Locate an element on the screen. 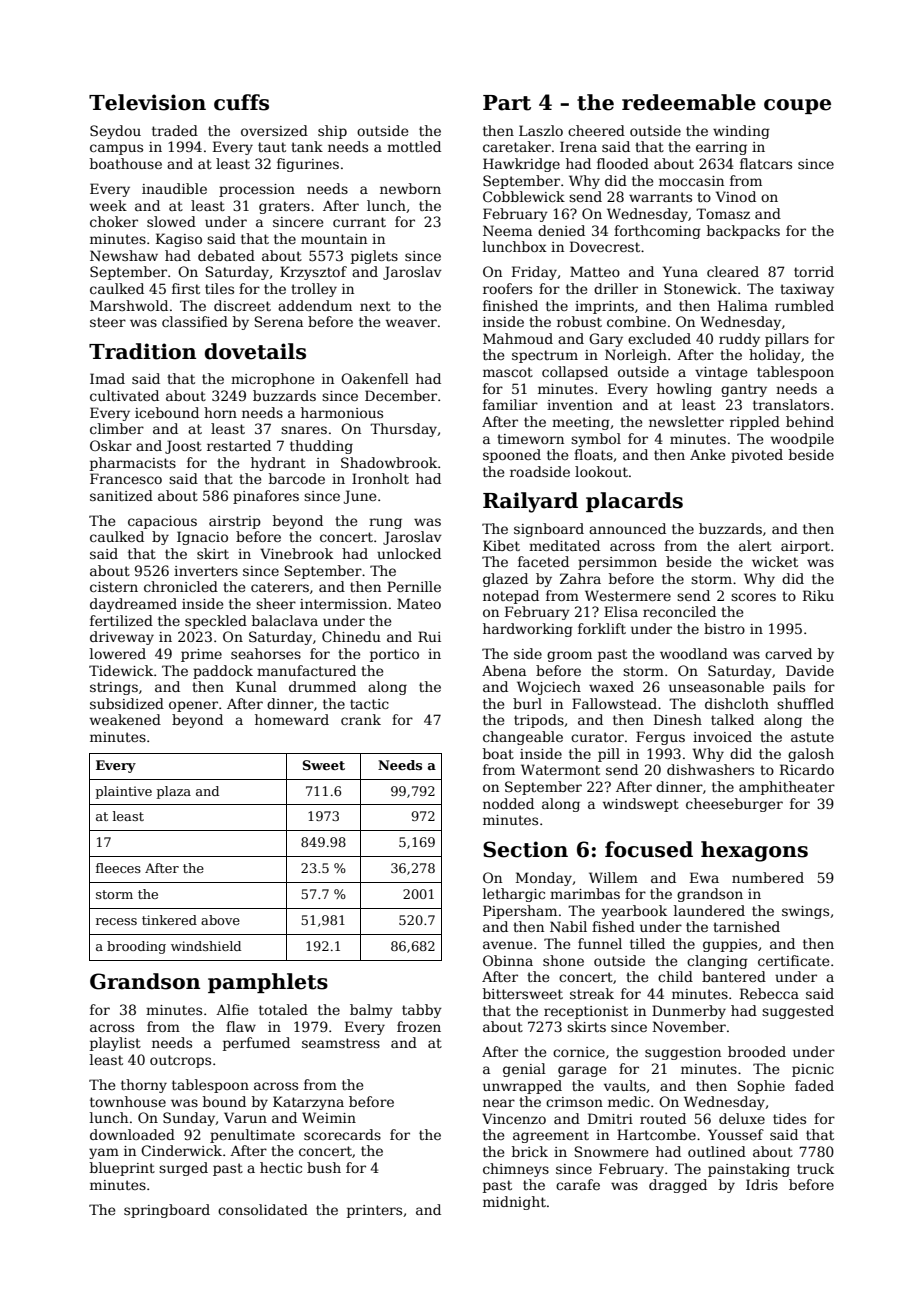 This screenshot has height=1308, width=924. torrid is located at coordinates (814, 271).
